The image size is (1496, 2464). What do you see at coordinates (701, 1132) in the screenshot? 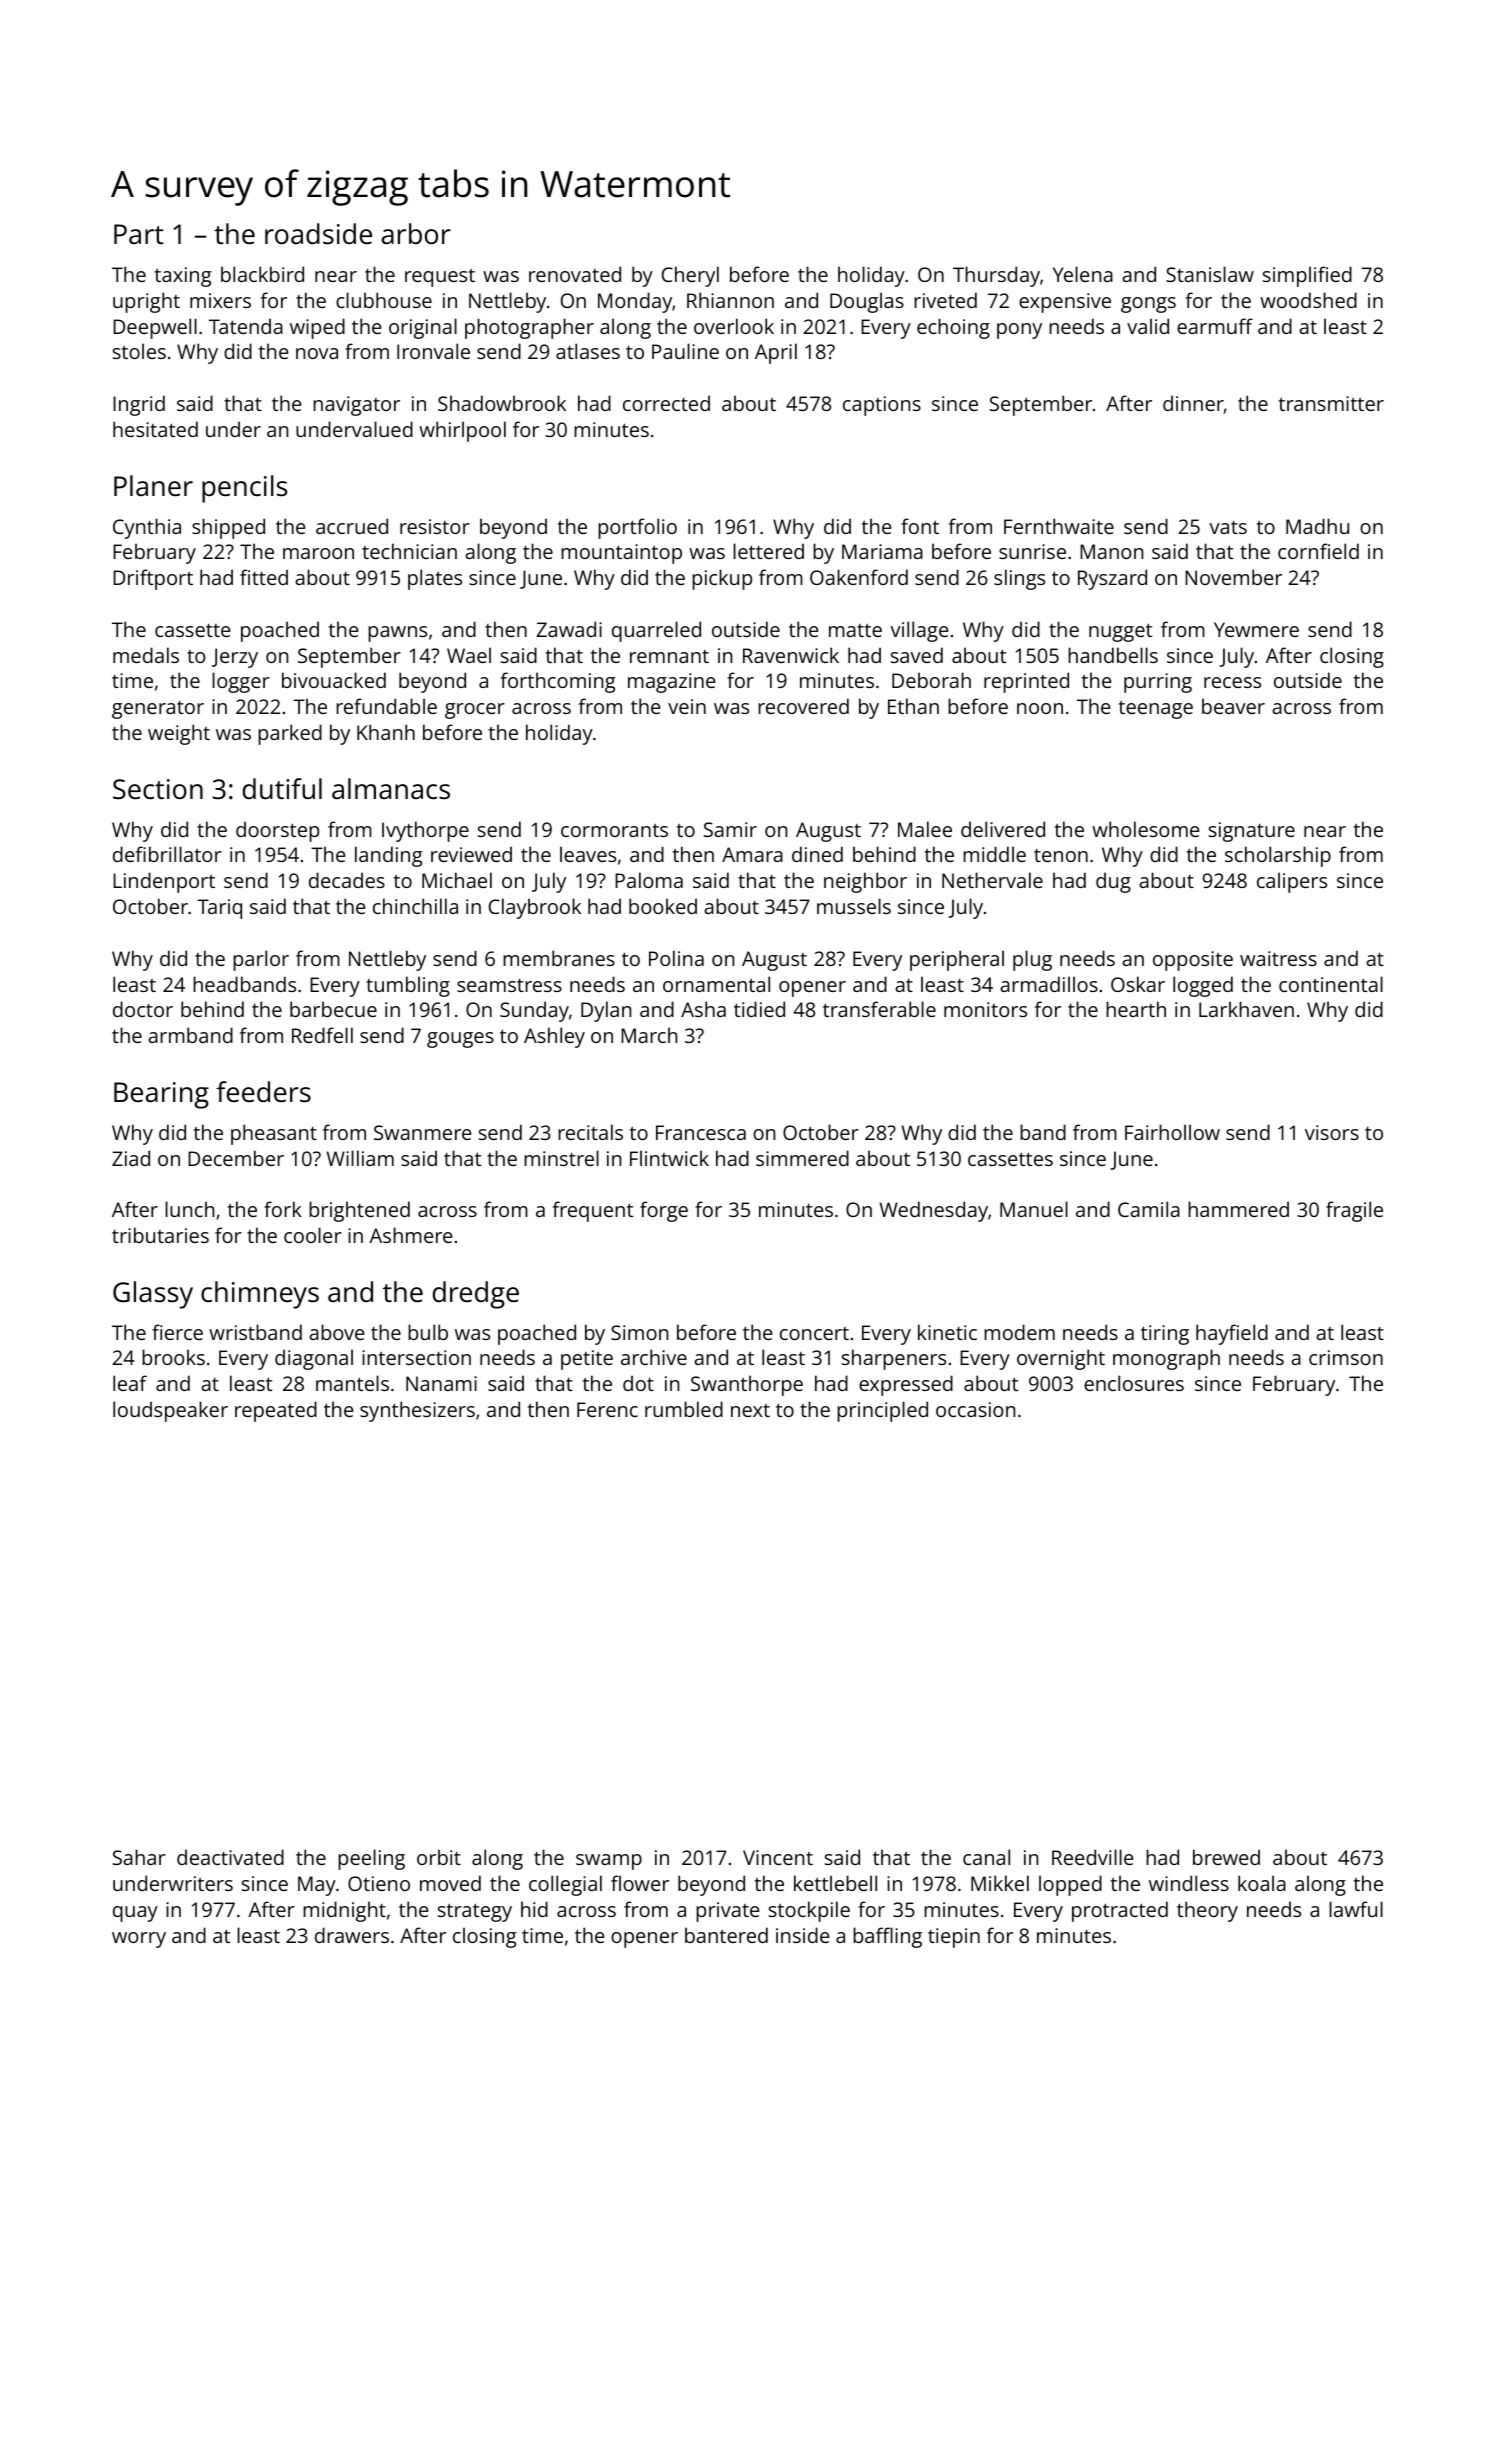
I see `Francesca` at bounding box center [701, 1132].
